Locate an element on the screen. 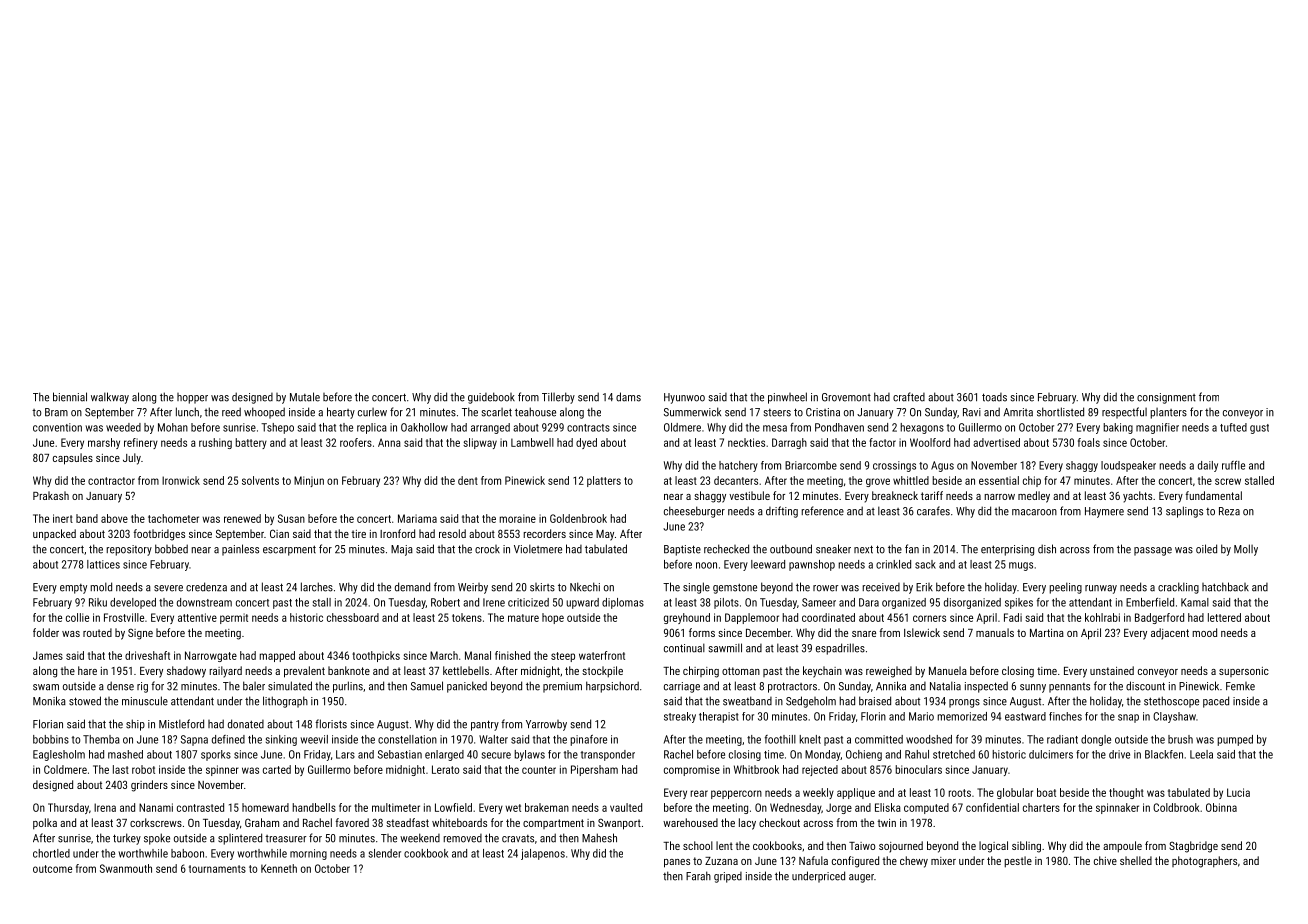 Image resolution: width=1308 pixels, height=924 pixels. baking is located at coordinates (1118, 428).
